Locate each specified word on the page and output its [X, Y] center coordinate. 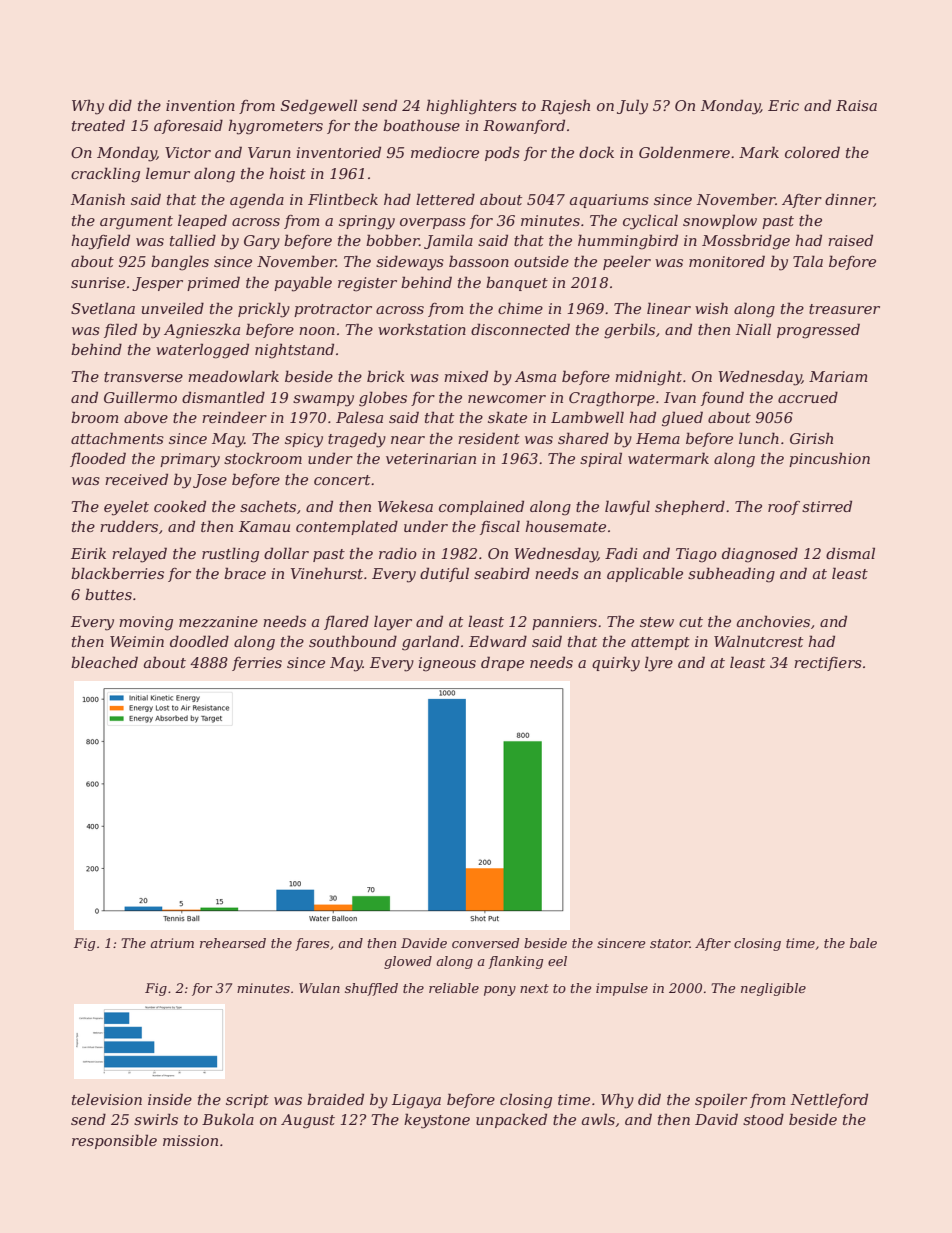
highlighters [471, 107]
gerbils [629, 331]
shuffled [371, 989]
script [247, 1101]
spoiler [721, 1100]
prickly [264, 310]
